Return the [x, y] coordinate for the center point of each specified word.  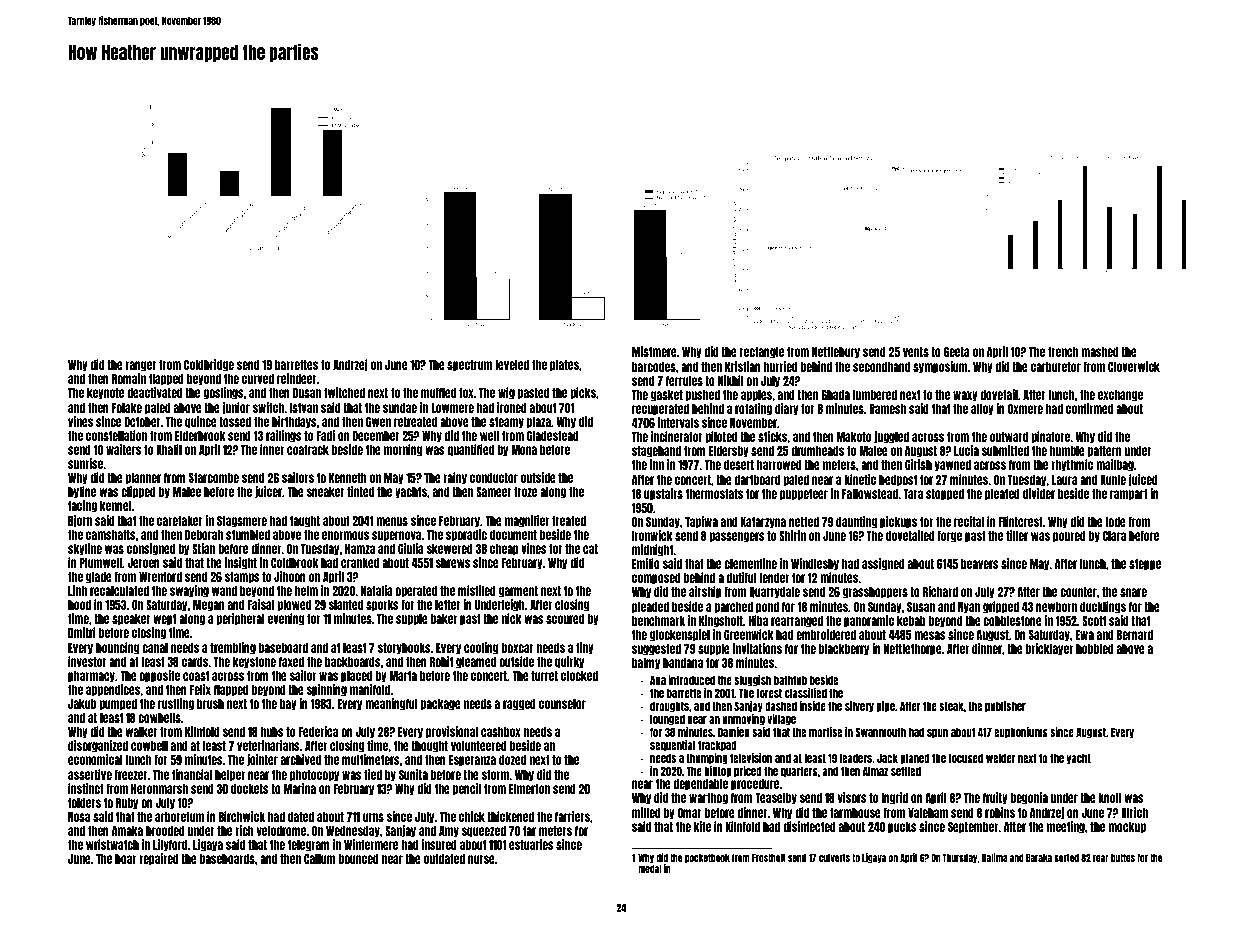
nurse [481, 859]
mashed [1100, 352]
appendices [113, 690]
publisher [1005, 707]
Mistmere [654, 351]
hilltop [718, 772]
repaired [159, 859]
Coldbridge [209, 365]
